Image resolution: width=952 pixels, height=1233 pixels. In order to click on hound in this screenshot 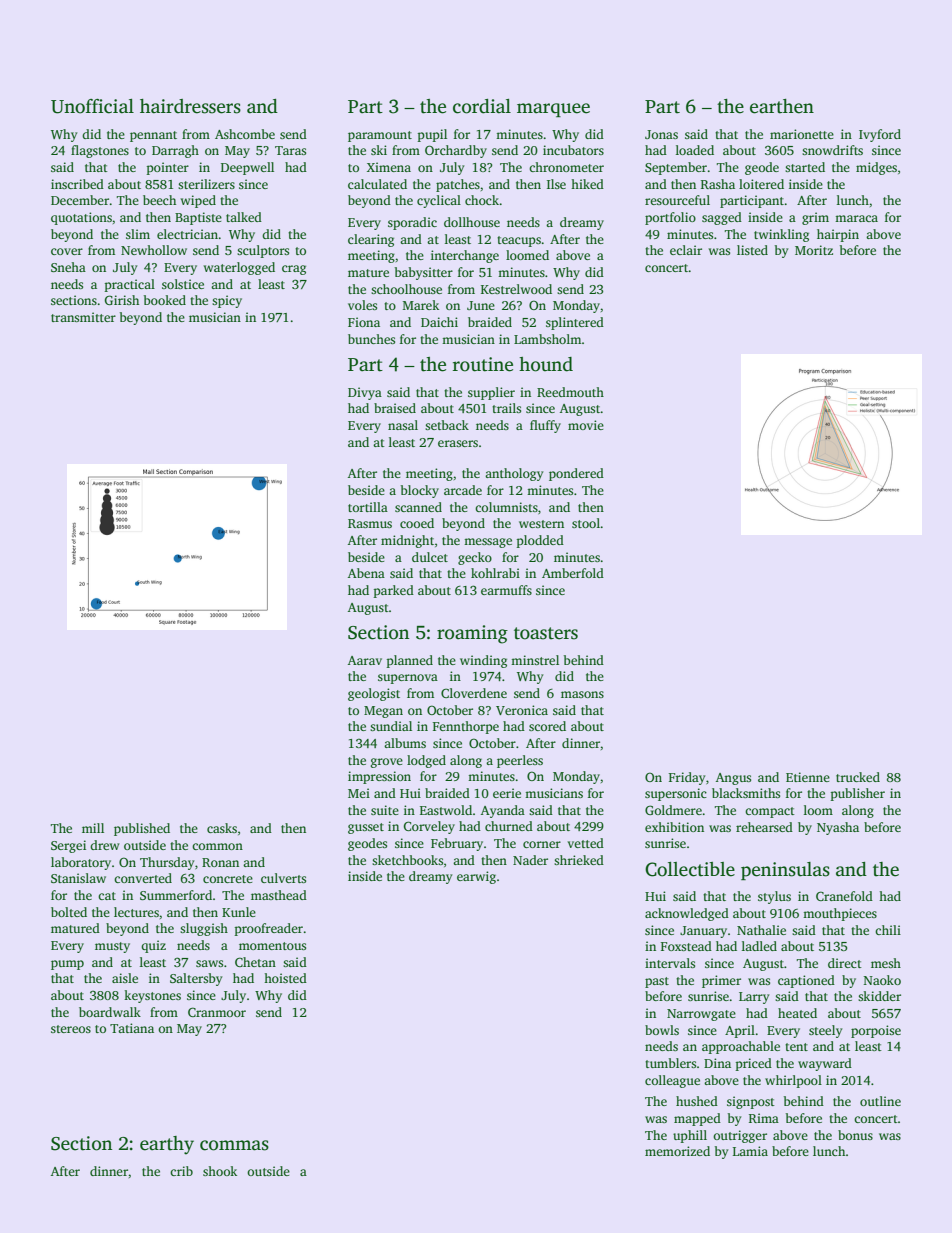, I will do `click(546, 364)`.
